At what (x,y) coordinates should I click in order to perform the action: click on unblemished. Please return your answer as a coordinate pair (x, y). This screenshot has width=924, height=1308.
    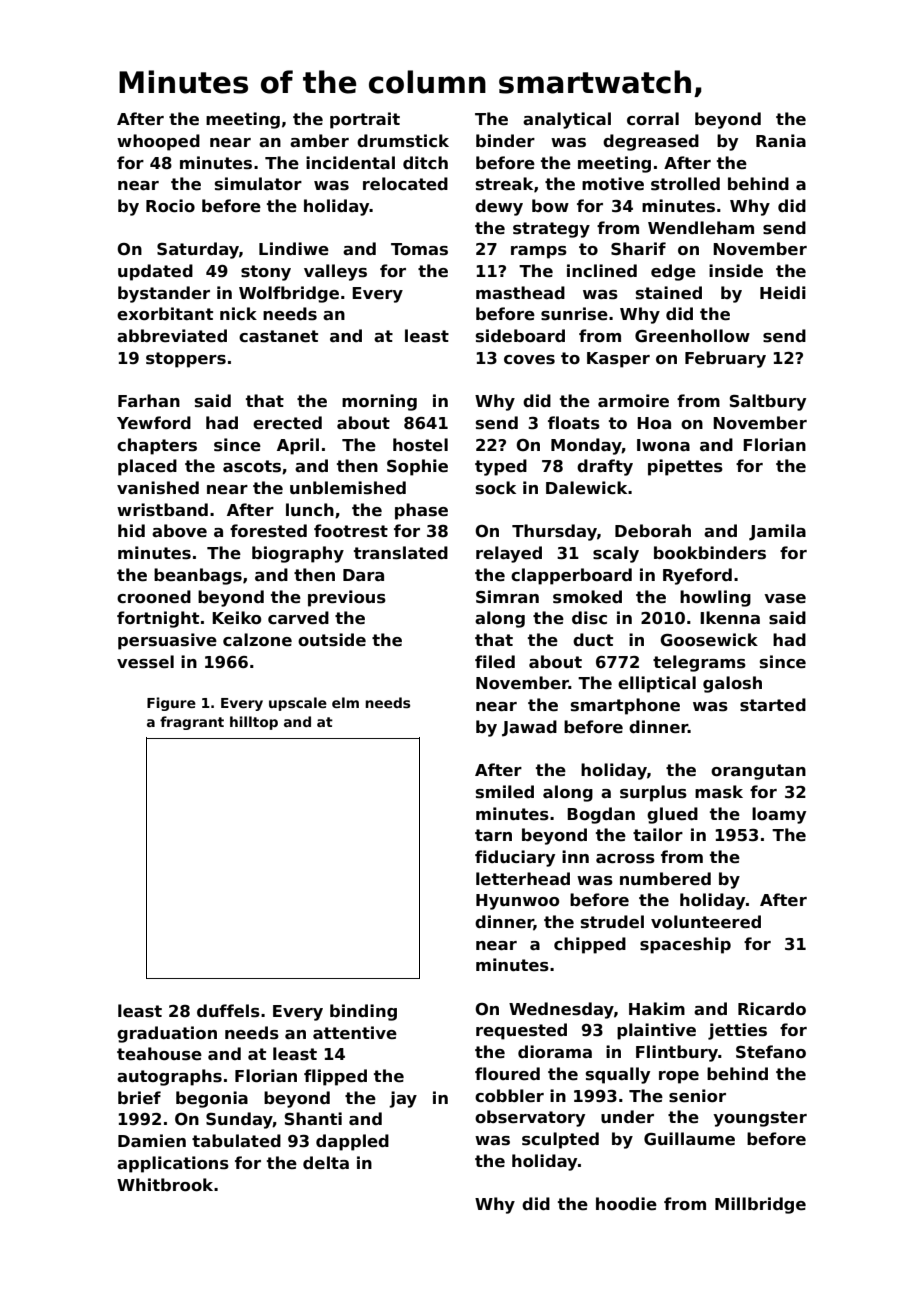
    Looking at the image, I should click on (348, 488).
